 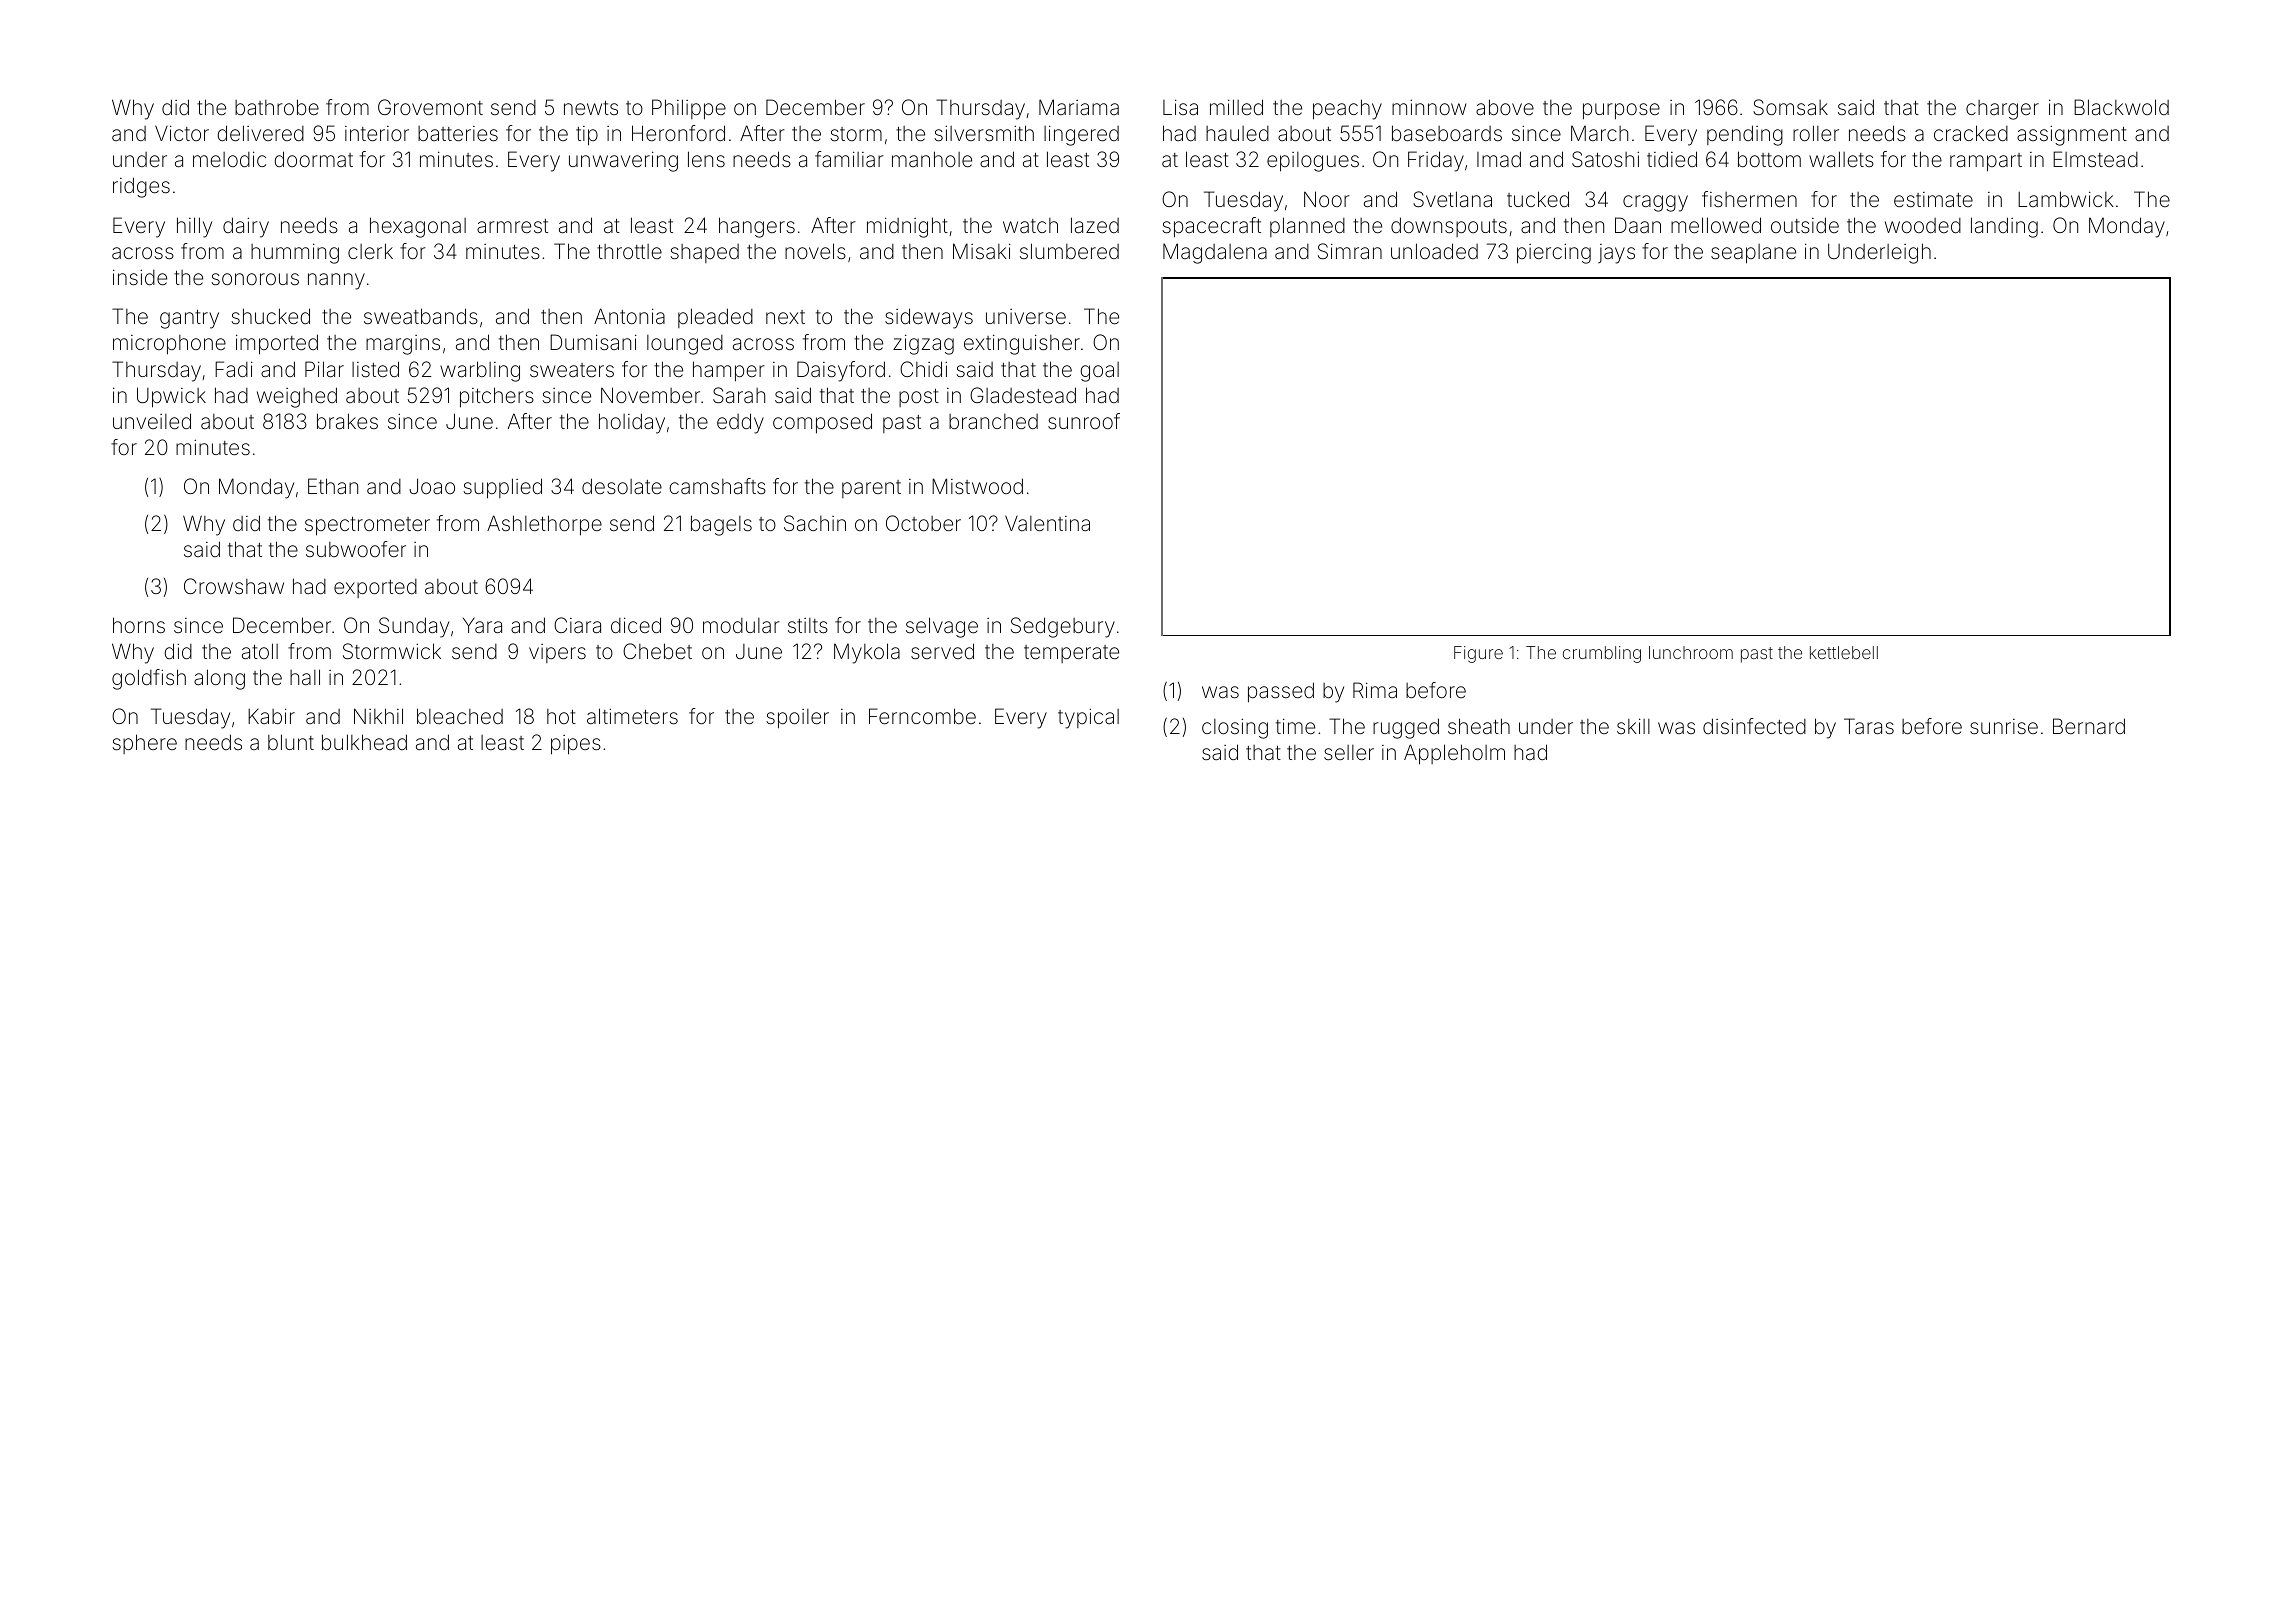 What do you see at coordinates (367, 526) in the image?
I see `spectrometer` at bounding box center [367, 526].
